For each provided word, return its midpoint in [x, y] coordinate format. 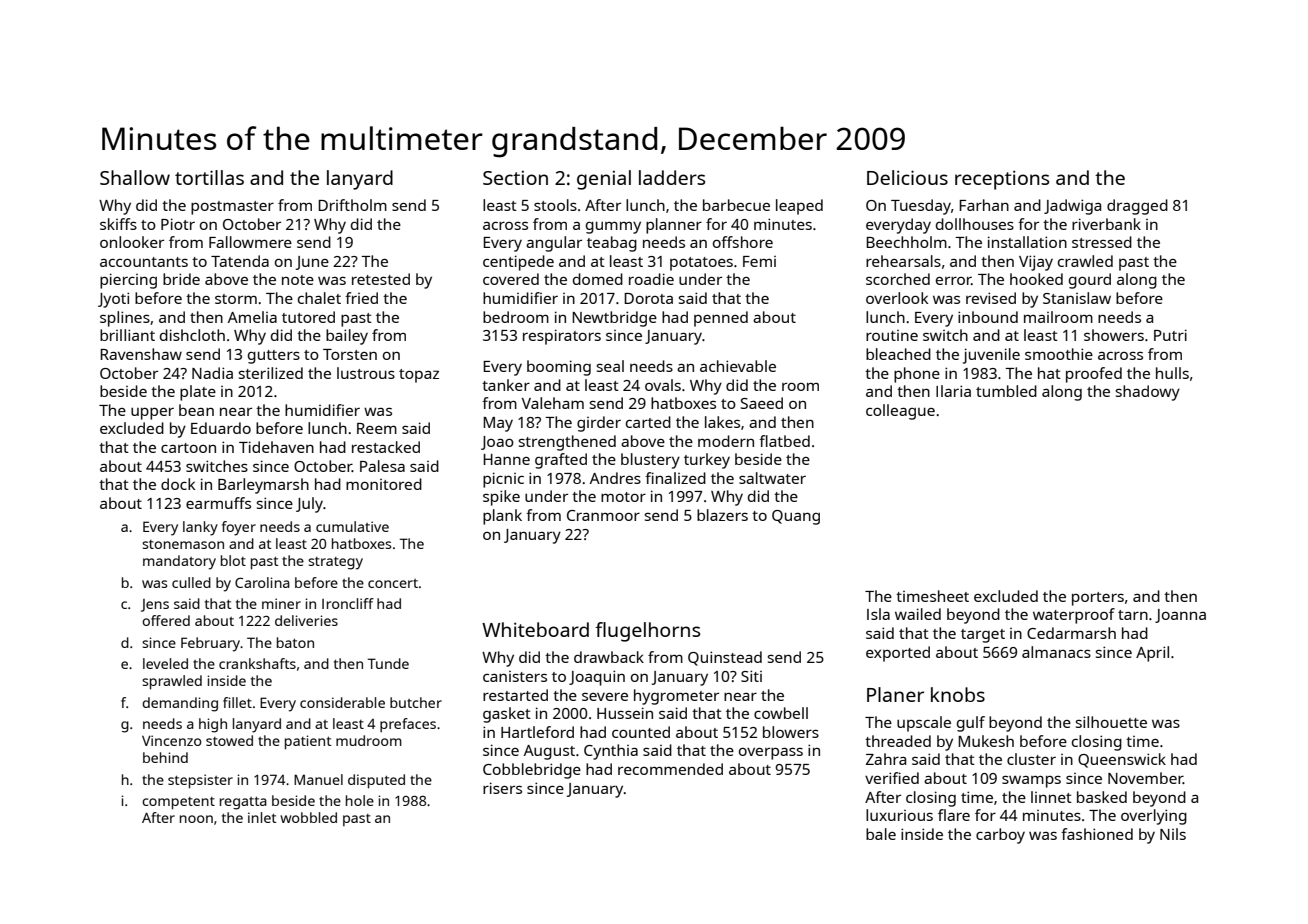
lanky [200, 528]
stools [555, 205]
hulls [1172, 373]
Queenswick [1122, 760]
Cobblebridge [532, 771]
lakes [722, 422]
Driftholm [352, 205]
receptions [1002, 180]
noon [196, 819]
